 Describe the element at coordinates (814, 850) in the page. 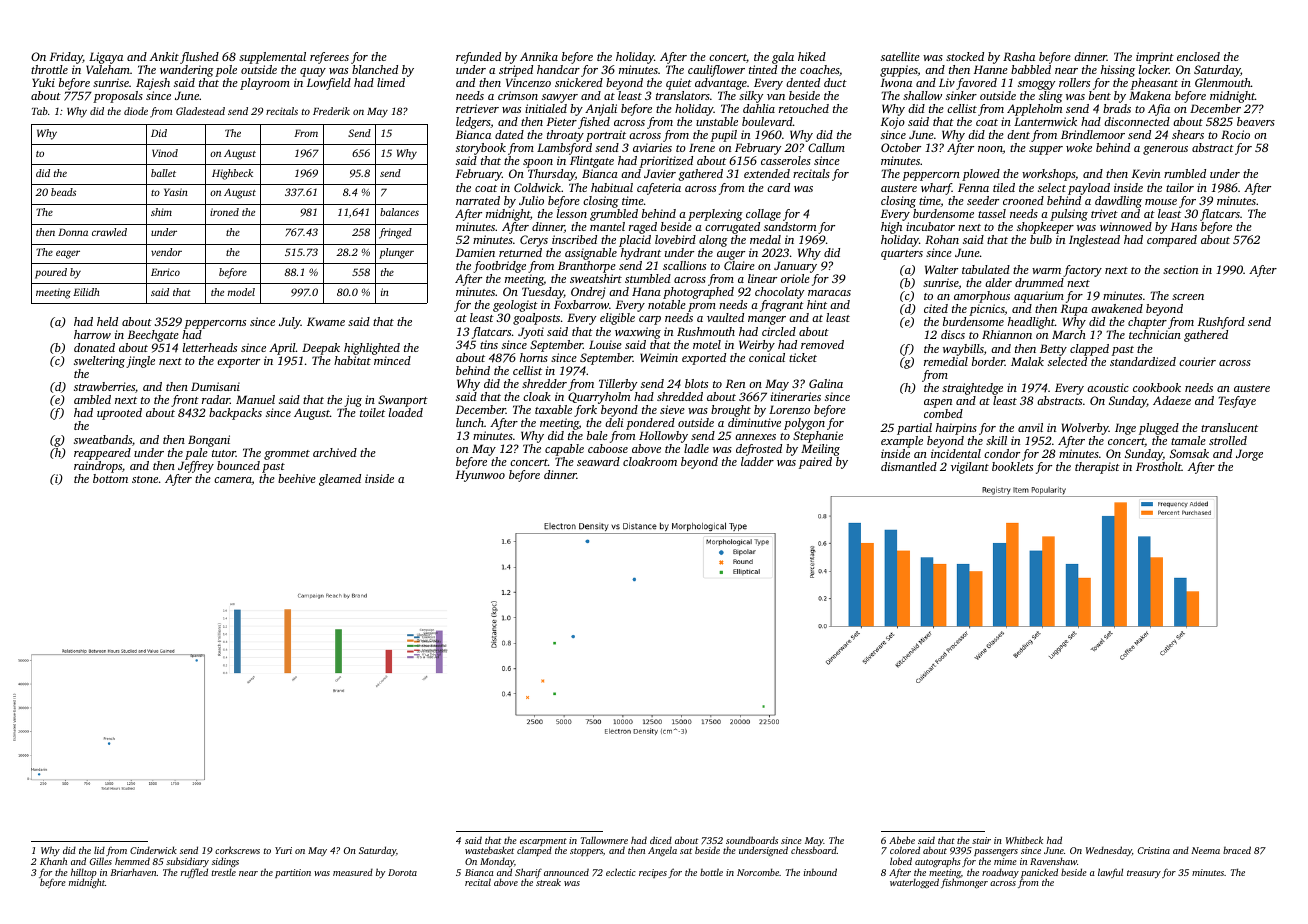

I see `chessboard` at that location.
